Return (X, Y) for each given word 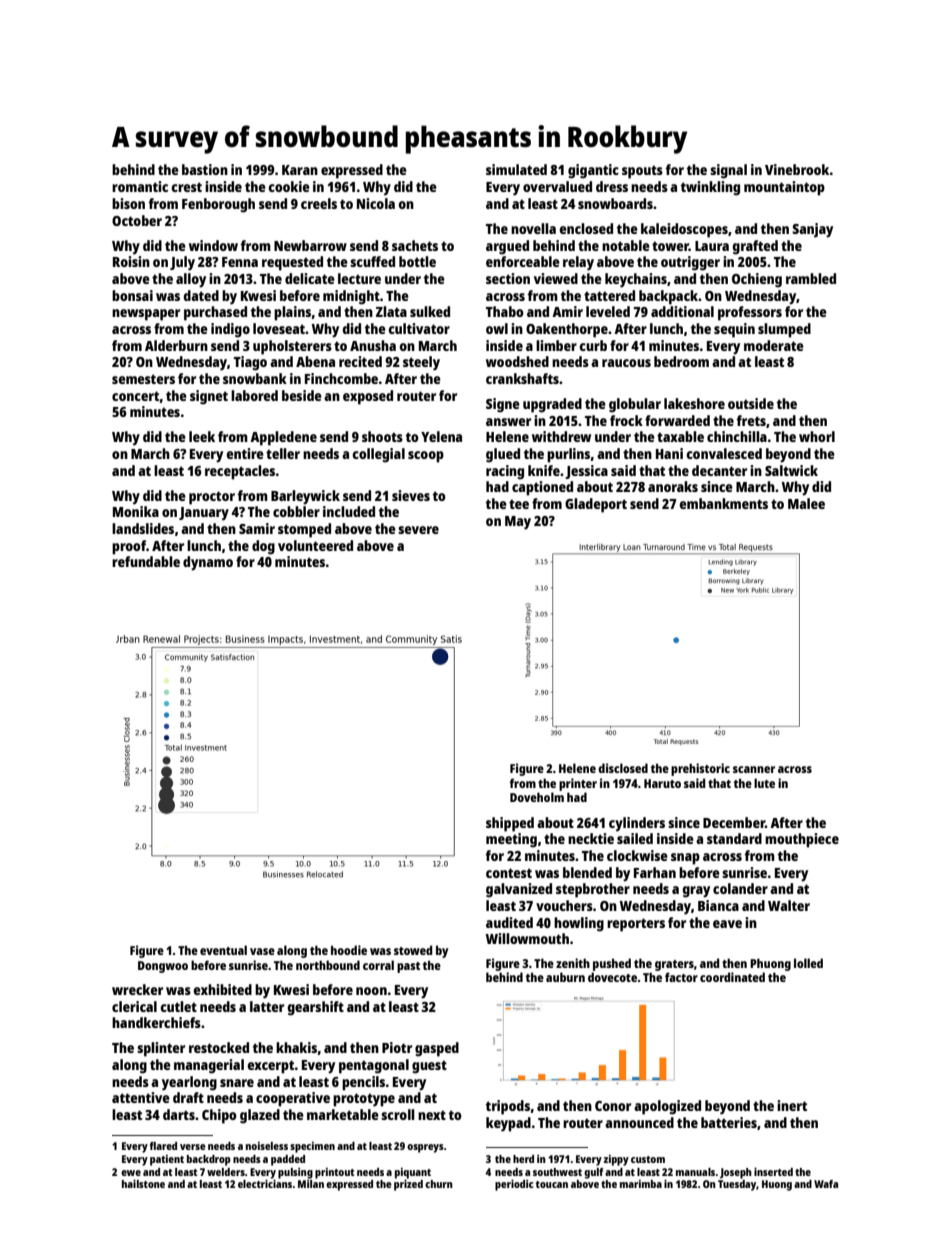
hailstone (143, 1183)
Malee (806, 503)
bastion (205, 169)
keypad (508, 1124)
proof (129, 547)
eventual (223, 950)
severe (418, 530)
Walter (789, 905)
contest (509, 873)
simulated (516, 169)
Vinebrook (797, 169)
